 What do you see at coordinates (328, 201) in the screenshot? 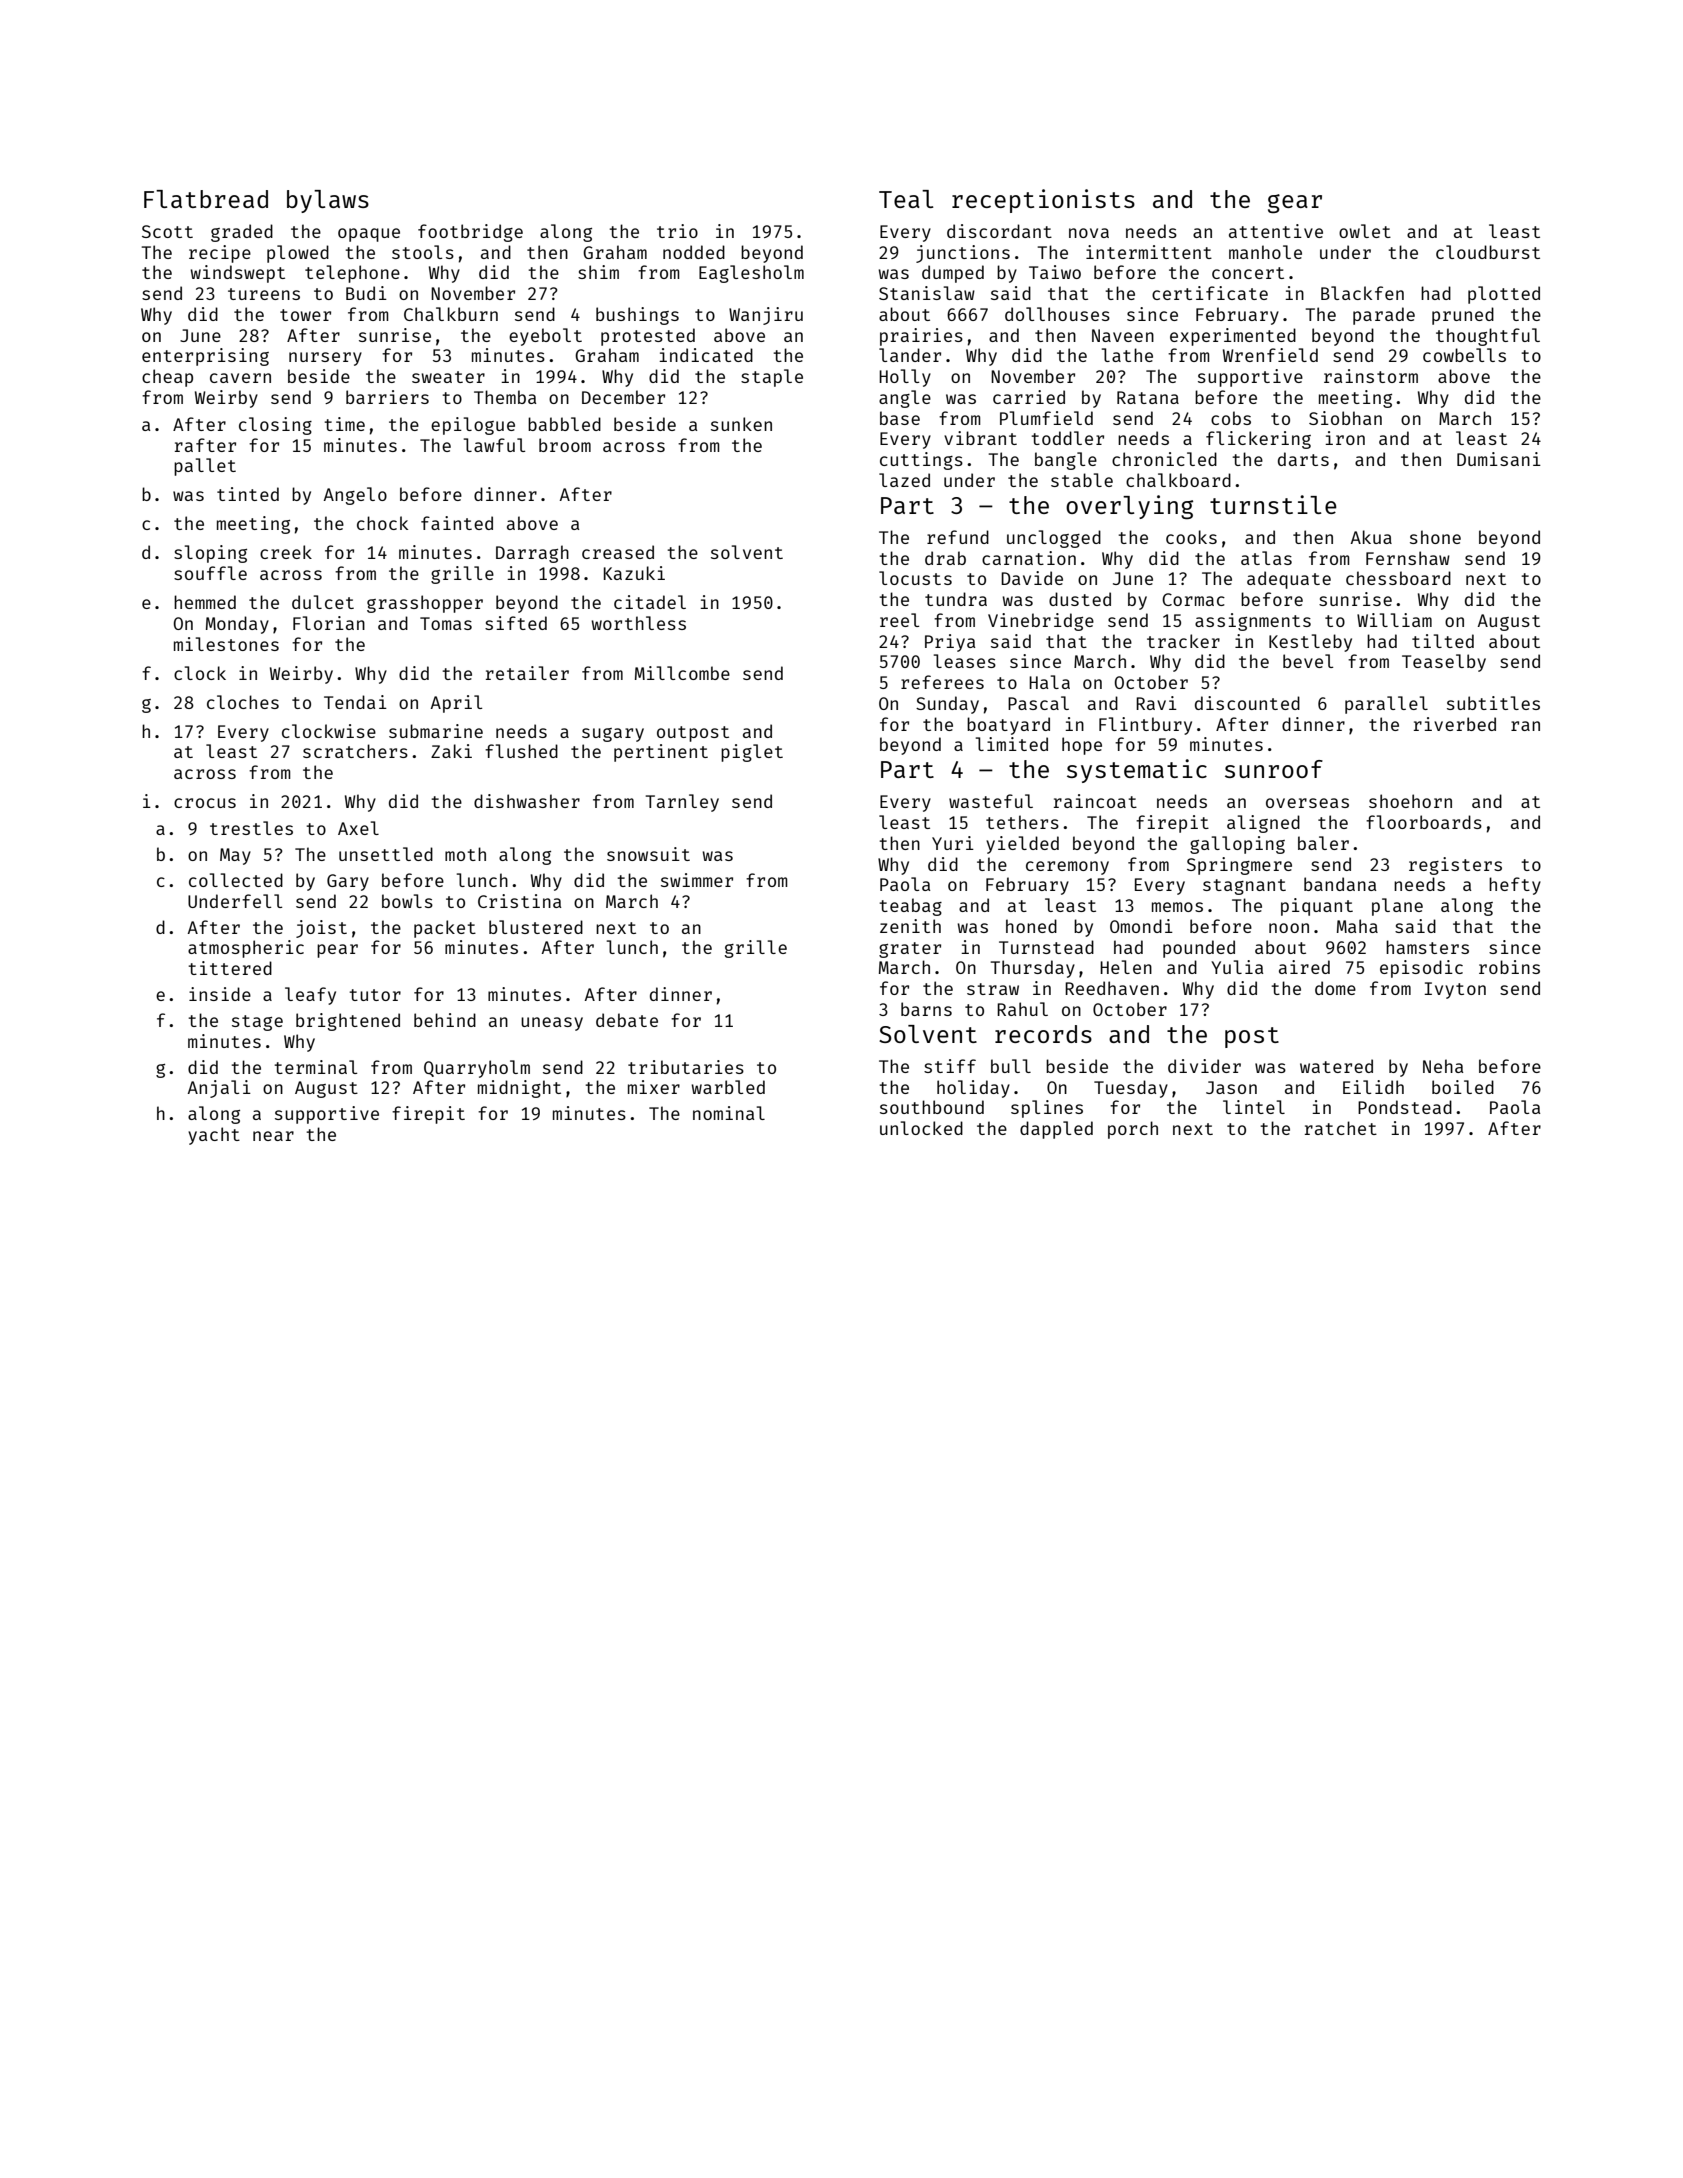
I see `bylaws` at bounding box center [328, 201].
